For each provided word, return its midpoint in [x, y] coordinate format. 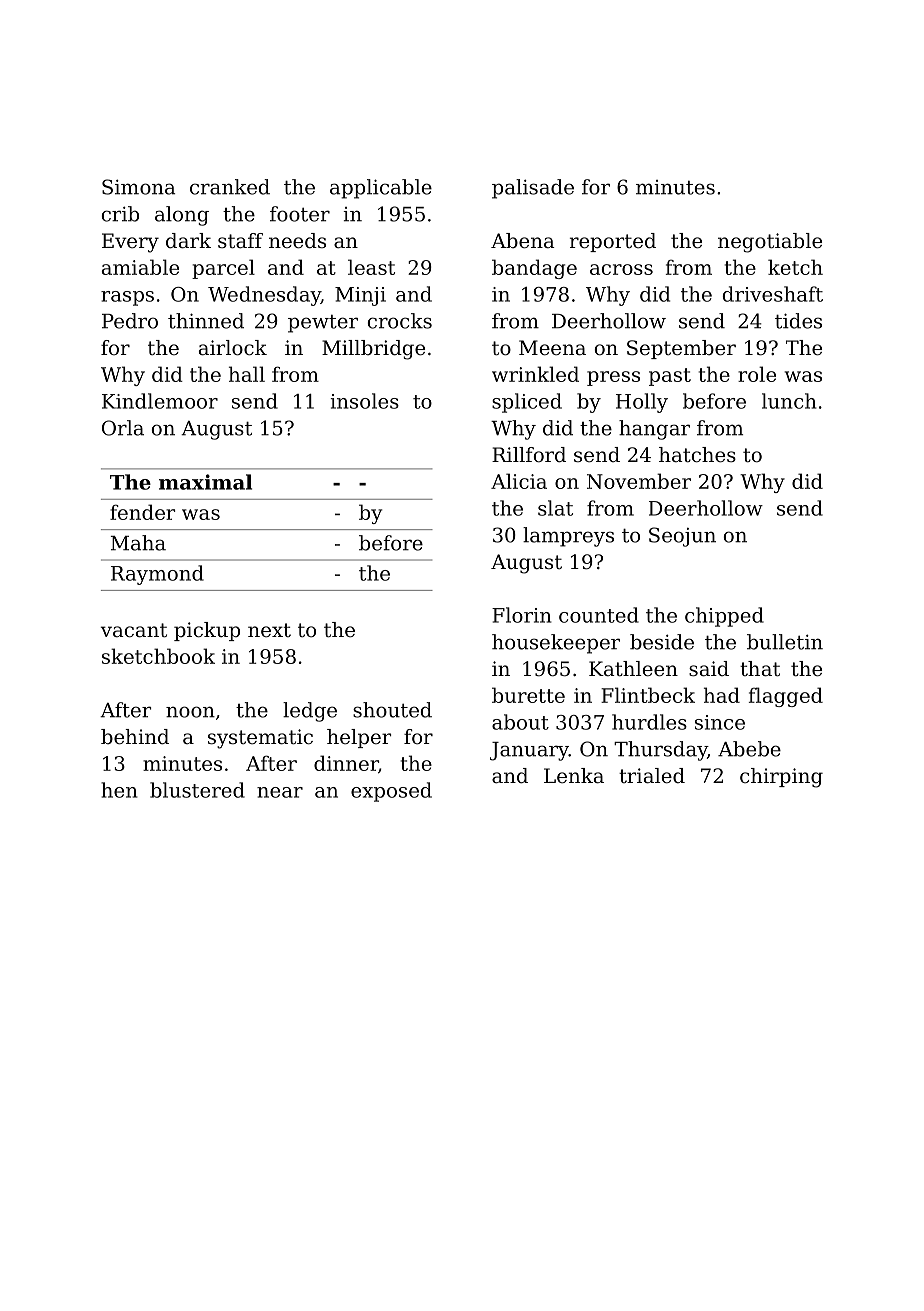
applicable [381, 189]
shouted [392, 710]
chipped [724, 617]
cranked [230, 187]
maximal [205, 482]
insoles [365, 401]
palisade [533, 189]
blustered [197, 790]
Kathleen [633, 669]
